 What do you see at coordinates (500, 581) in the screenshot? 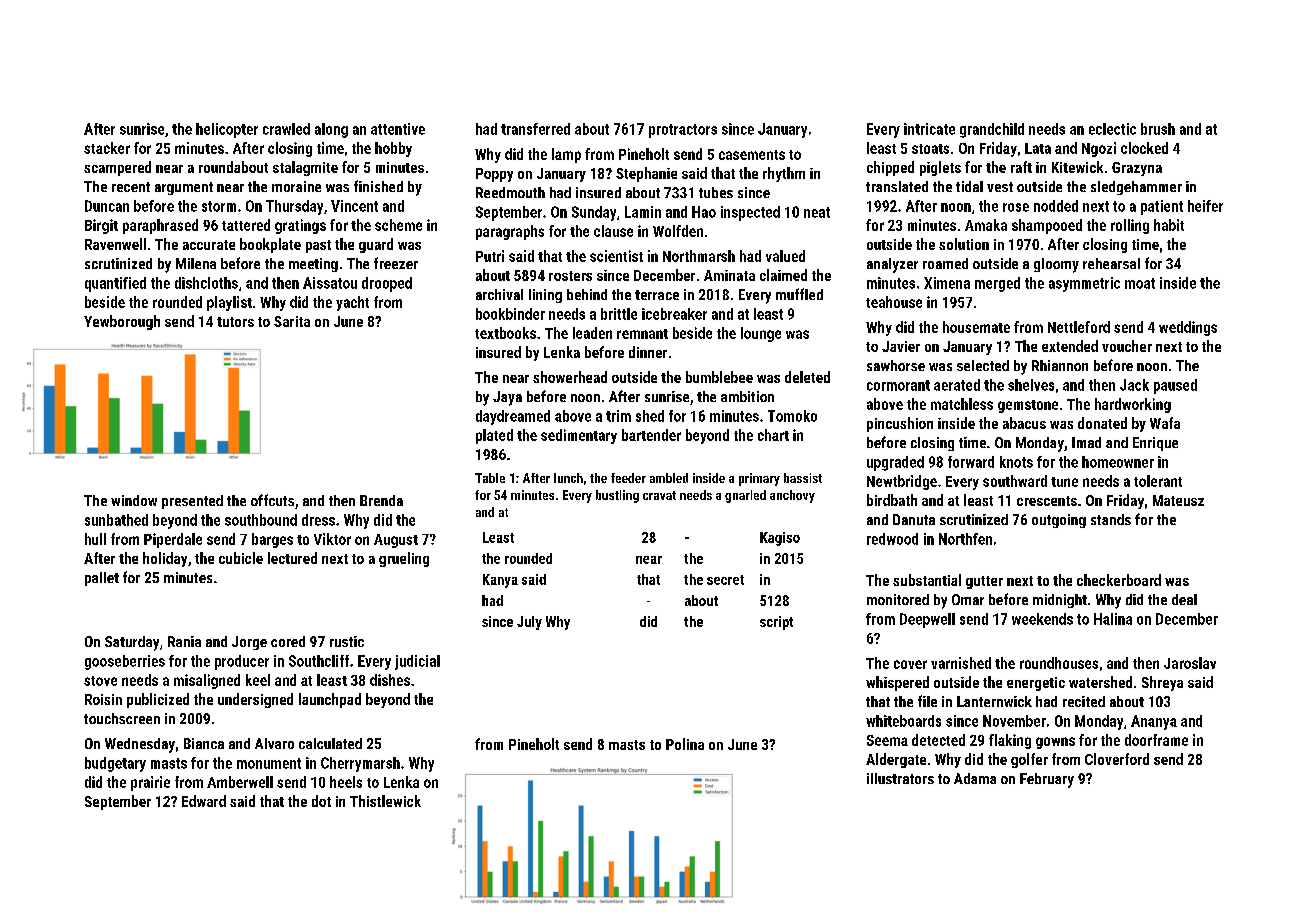
I see `Kanya` at bounding box center [500, 581].
